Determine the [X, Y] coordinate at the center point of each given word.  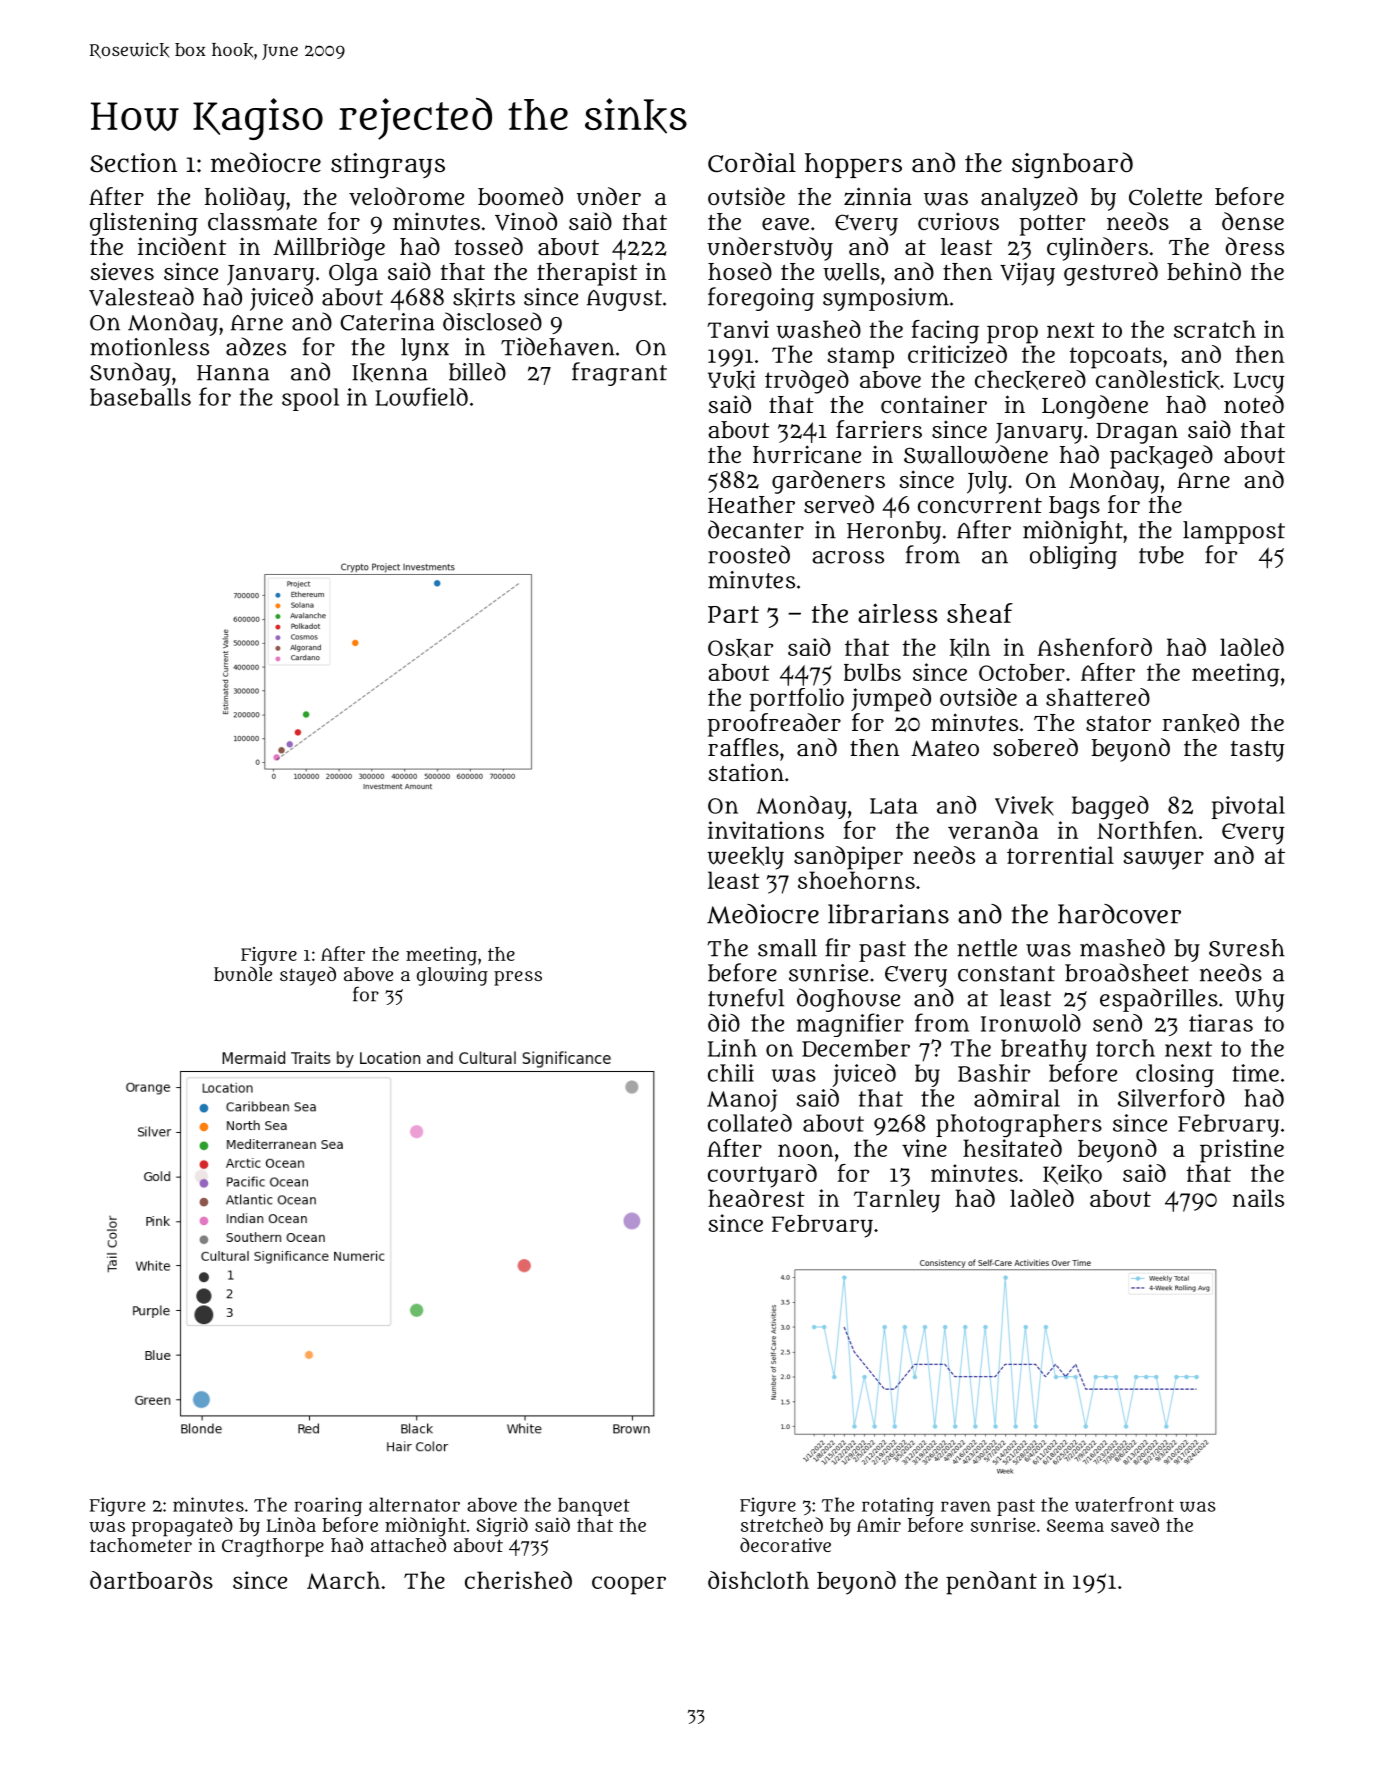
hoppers [853, 165]
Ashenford [1095, 647]
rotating [898, 1506]
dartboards [151, 1580]
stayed [308, 976]
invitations [766, 830]
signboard [1072, 165]
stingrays [388, 166]
